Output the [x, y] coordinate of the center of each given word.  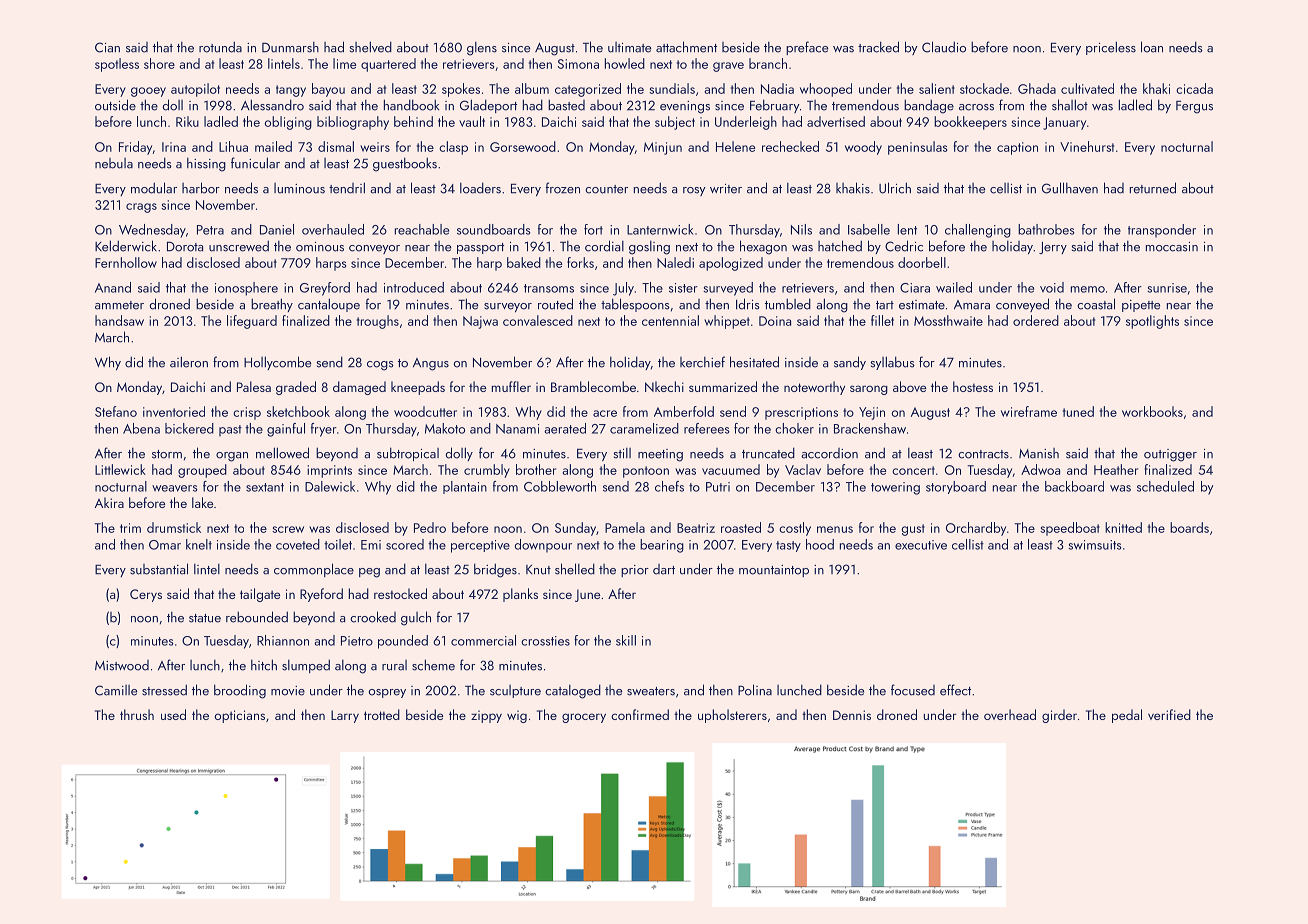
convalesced [538, 320]
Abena [141, 428]
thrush [137, 714]
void [1052, 287]
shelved [371, 47]
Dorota [185, 247]
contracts [983, 454]
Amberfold [684, 411]
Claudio [944, 47]
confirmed [640, 714]
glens [482, 49]
